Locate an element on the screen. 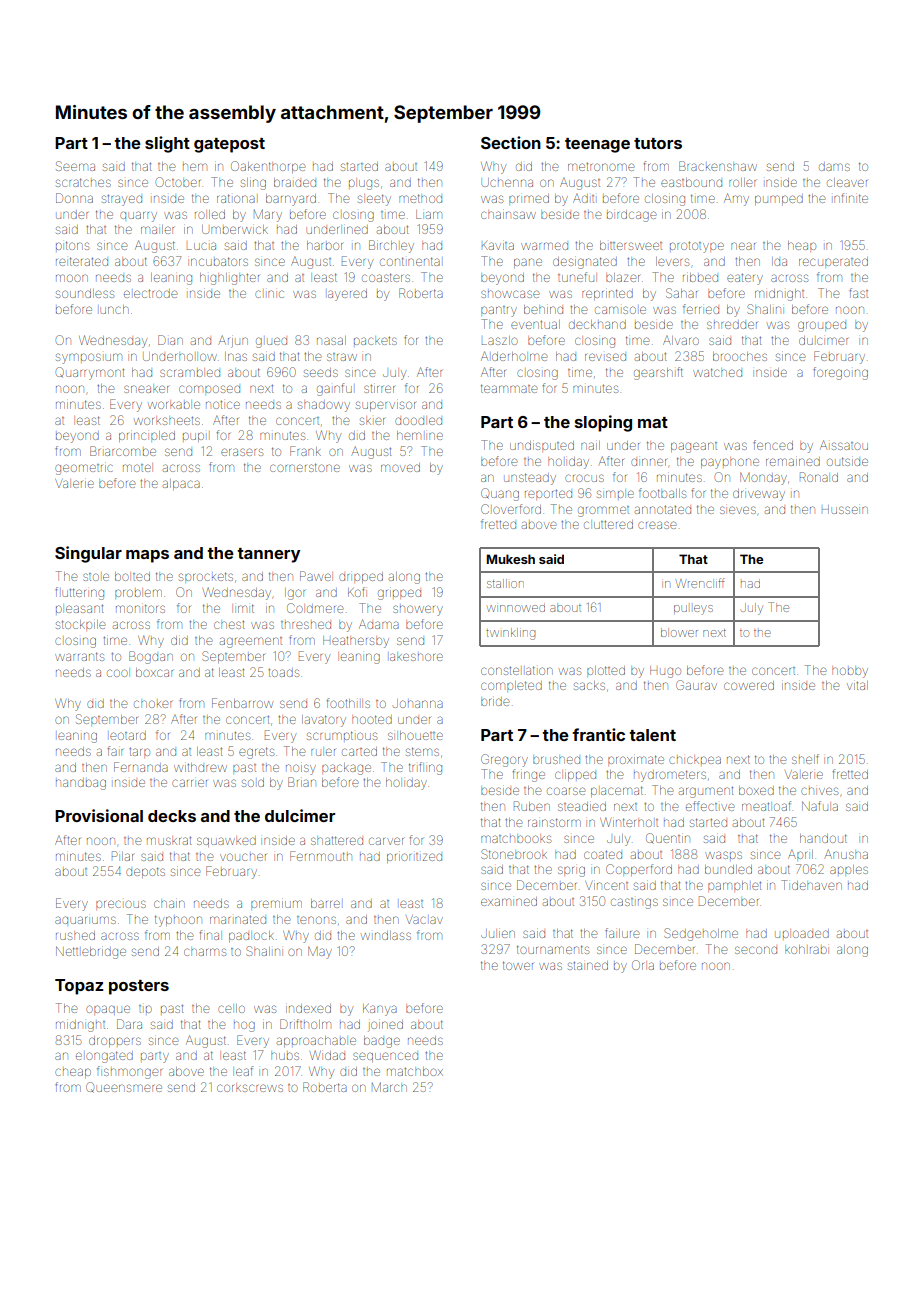 This screenshot has width=924, height=1308. voucher is located at coordinates (243, 857).
